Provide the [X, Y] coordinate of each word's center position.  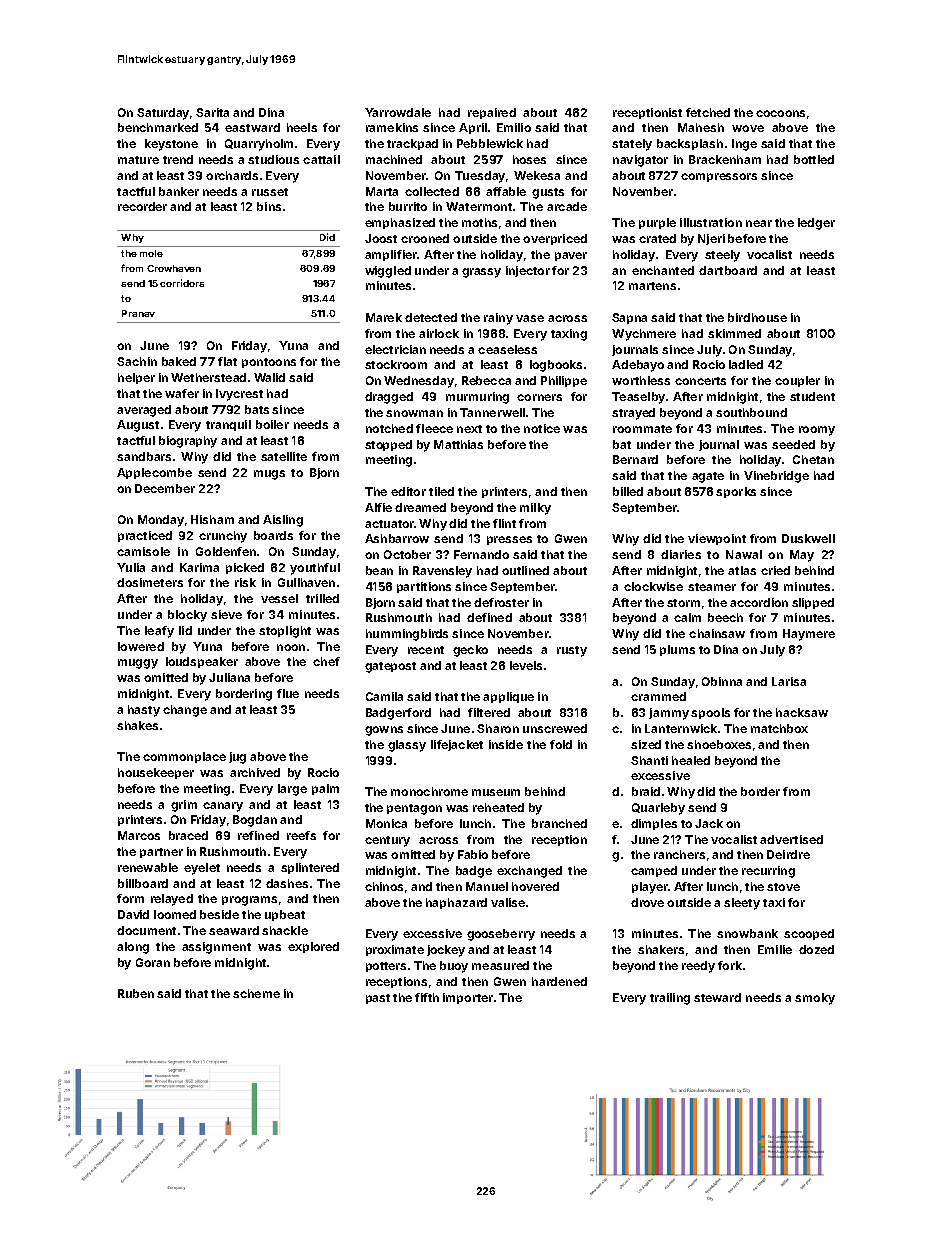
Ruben [136, 993]
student [812, 396]
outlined [525, 570]
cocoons [780, 113]
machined [394, 159]
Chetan [813, 459]
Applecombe [154, 473]
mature [138, 160]
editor [408, 491]
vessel [279, 598]
